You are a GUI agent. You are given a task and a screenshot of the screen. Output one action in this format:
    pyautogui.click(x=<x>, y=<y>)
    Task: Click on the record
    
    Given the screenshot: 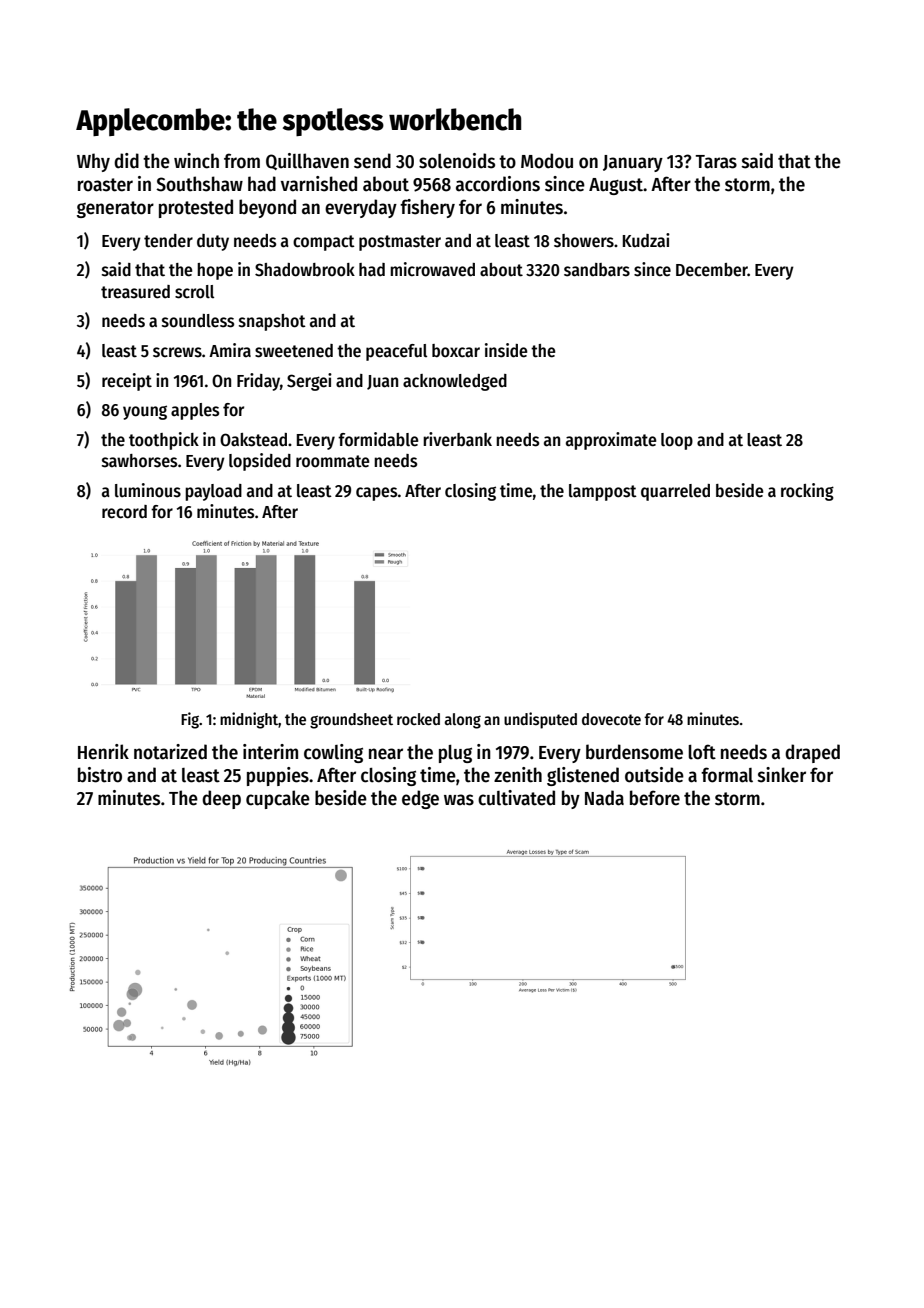 What is the action you would take?
    pyautogui.click(x=124, y=512)
